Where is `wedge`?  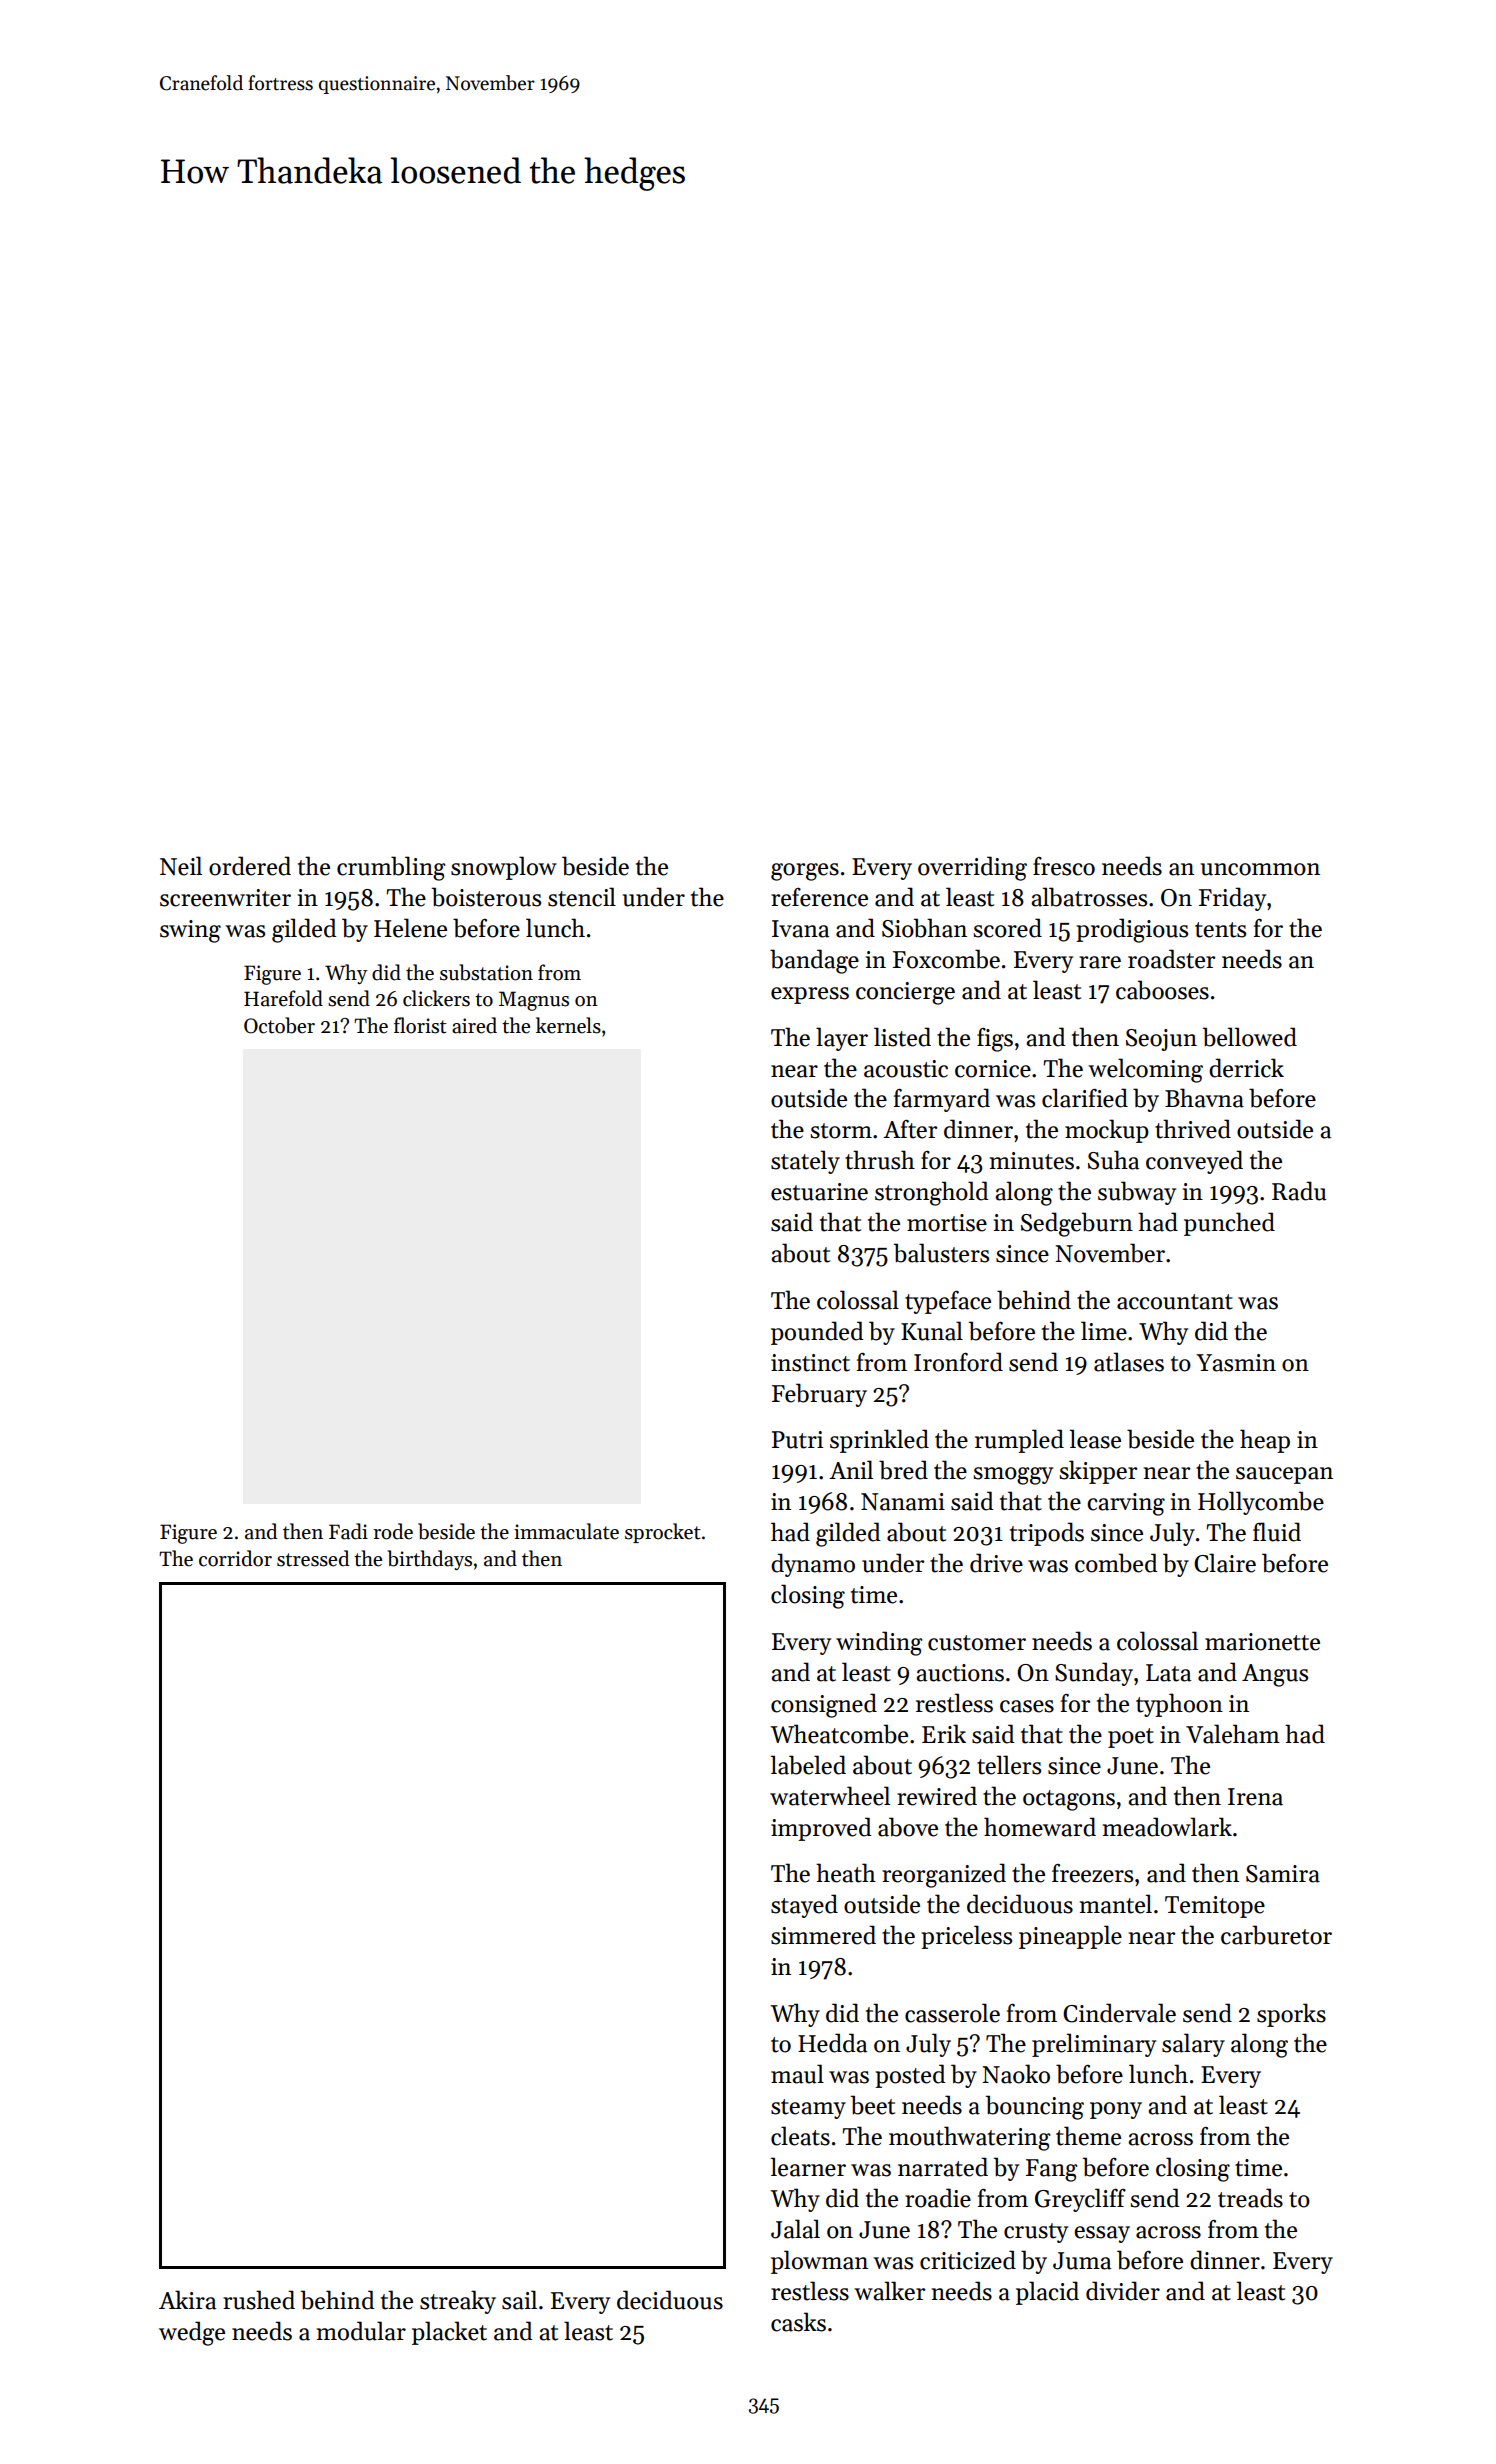 wedge is located at coordinates (192, 2333).
